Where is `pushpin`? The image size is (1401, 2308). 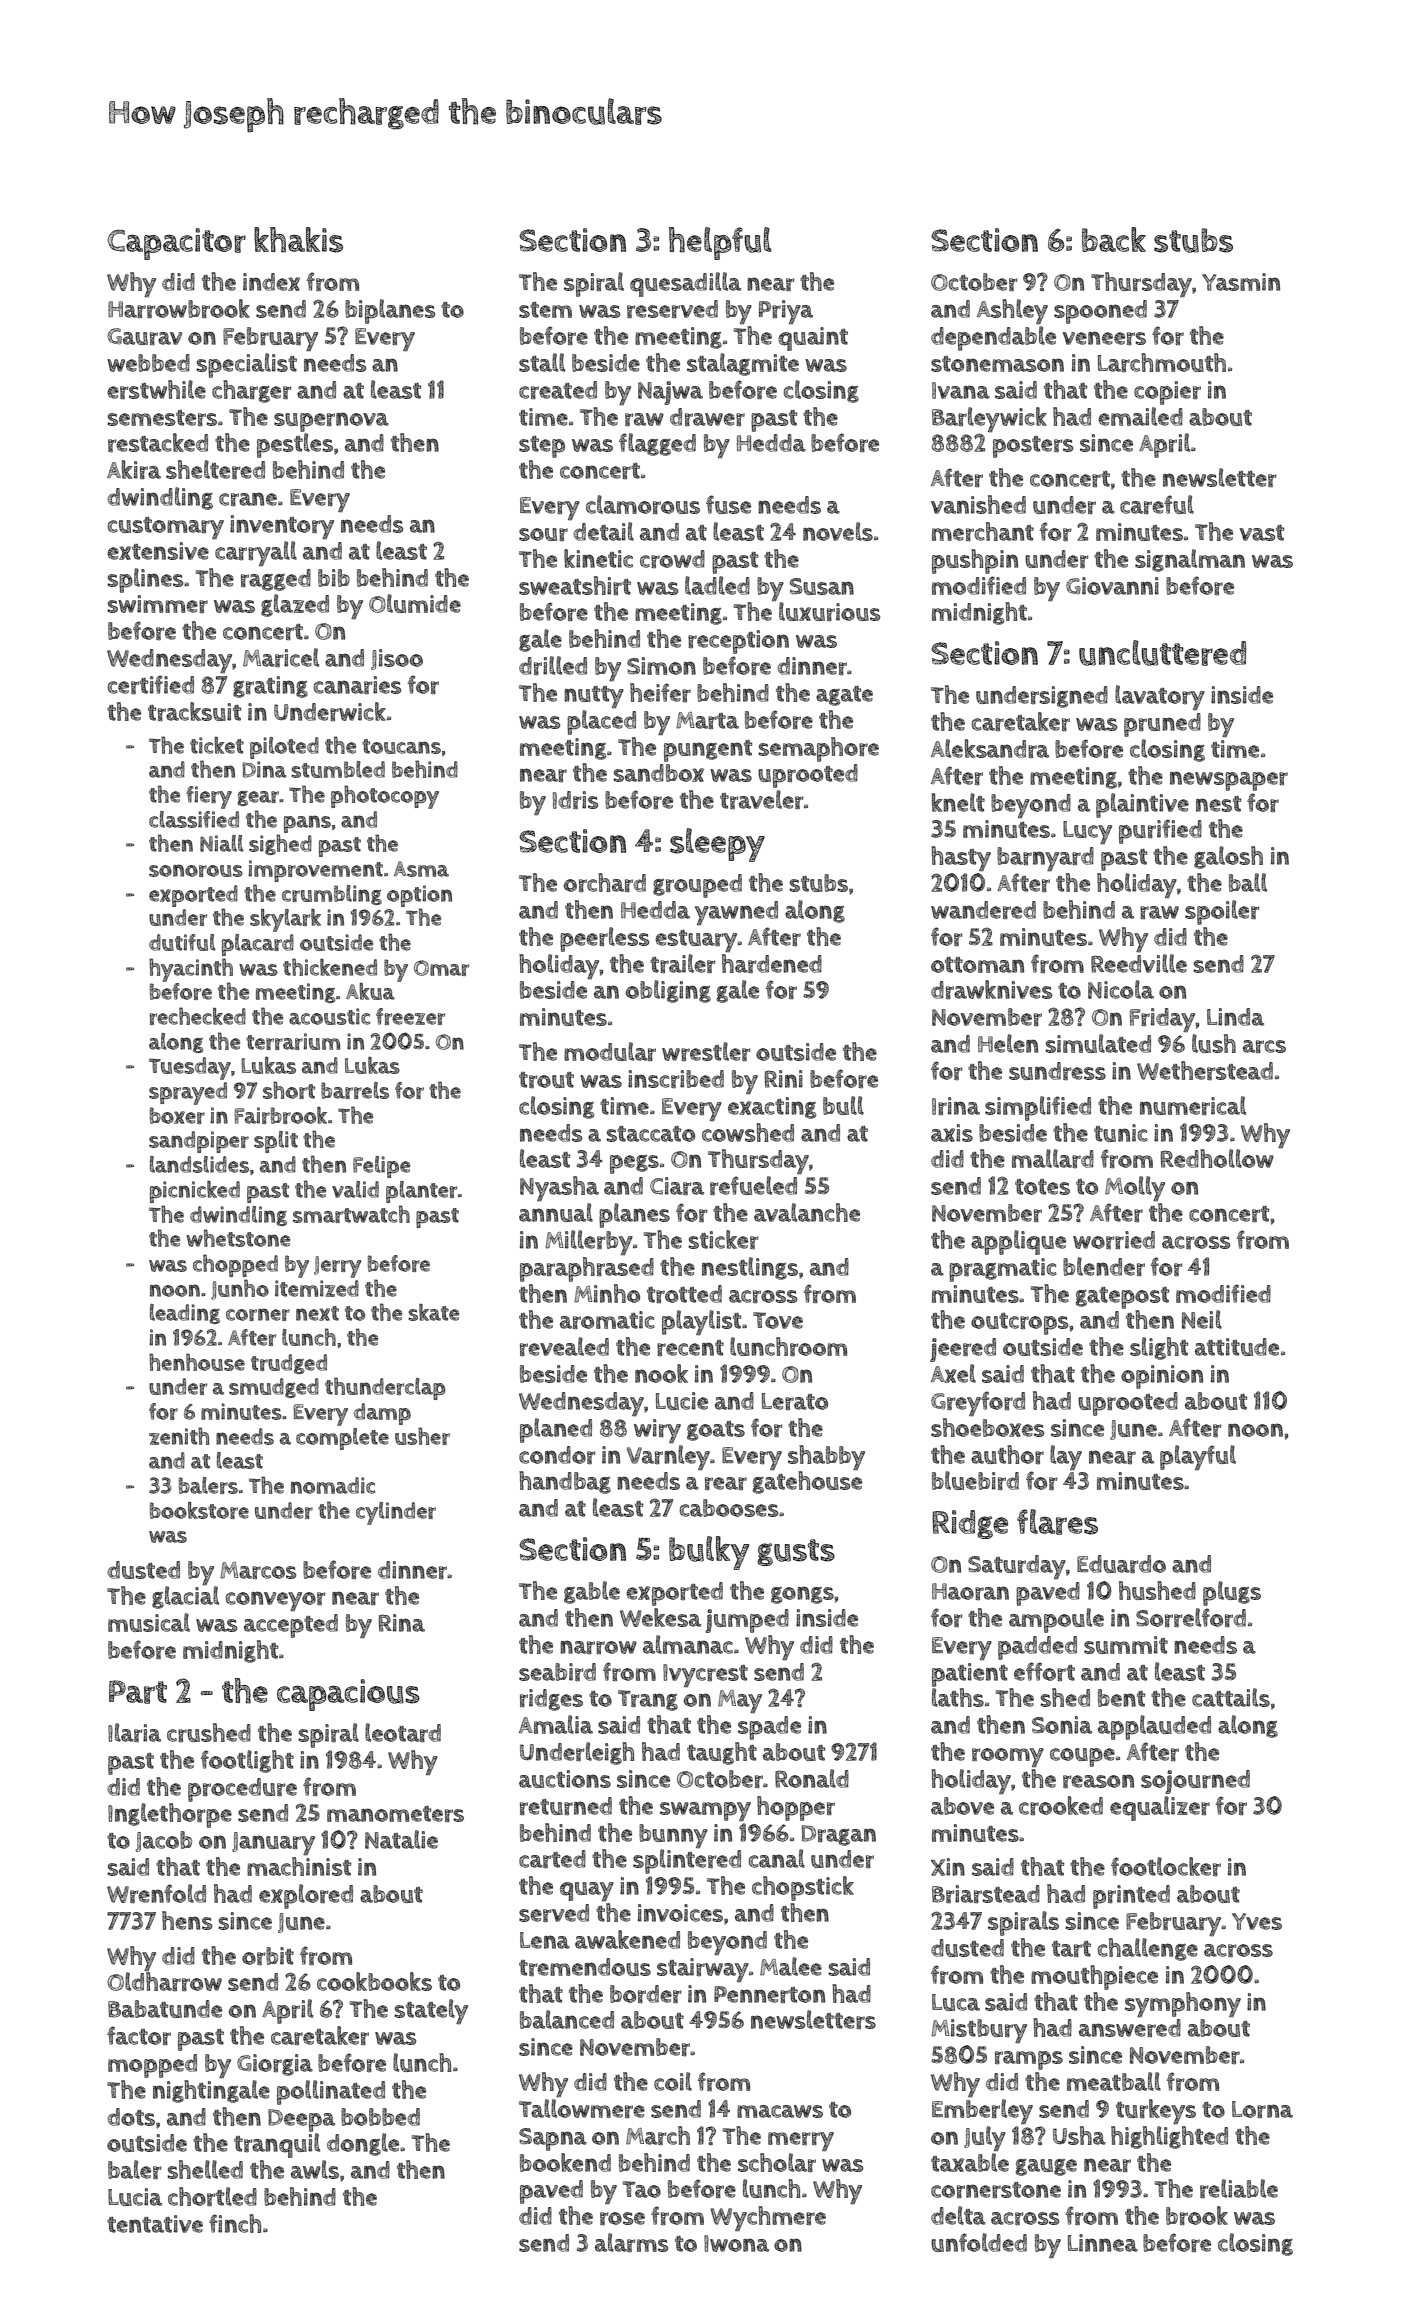
pushpin is located at coordinates (975, 561).
